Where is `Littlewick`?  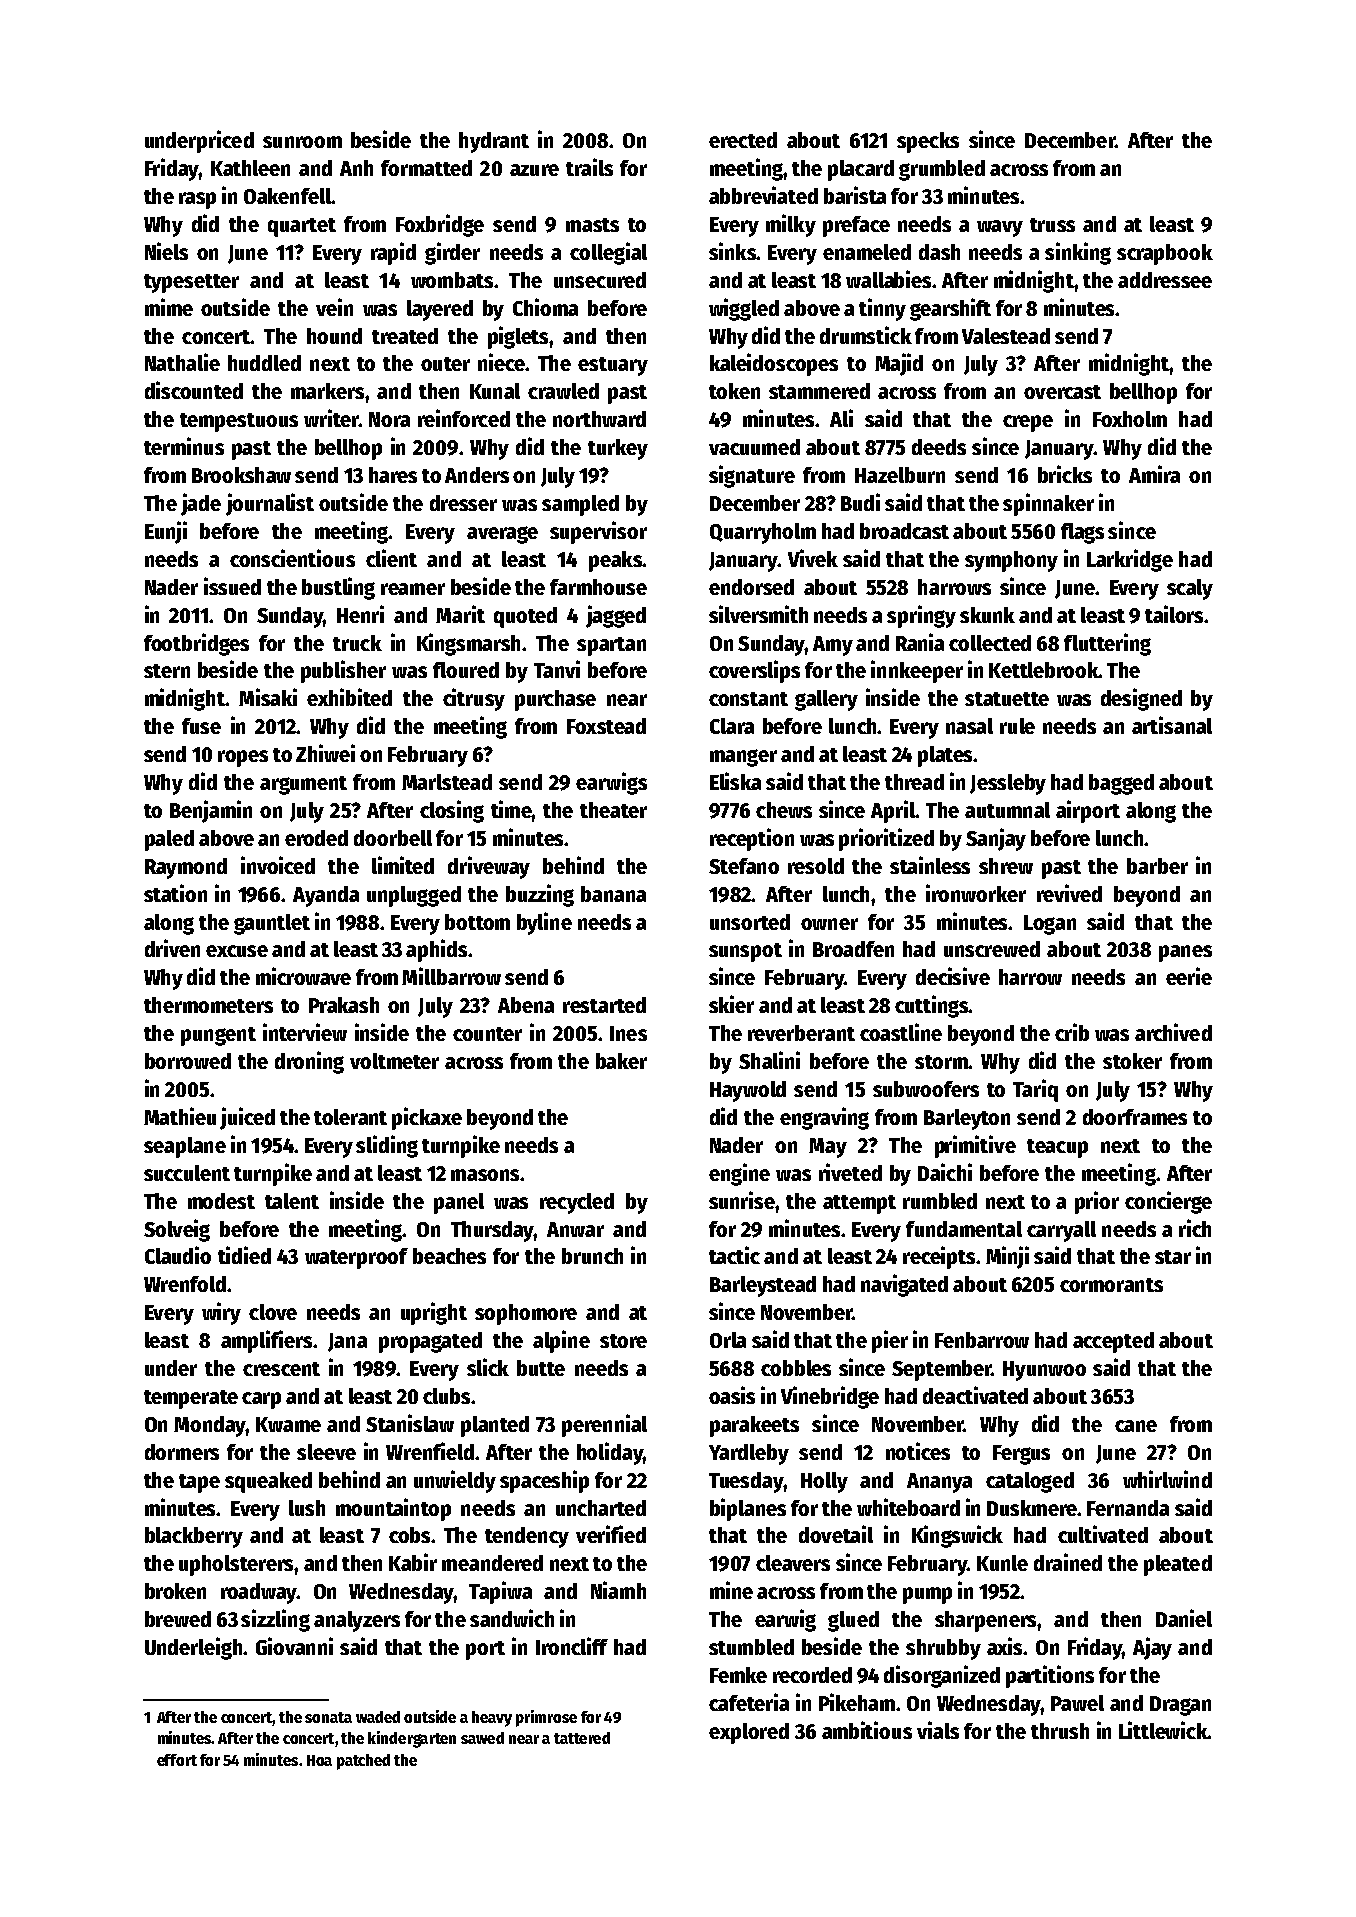 Littlewick is located at coordinates (1163, 1730).
